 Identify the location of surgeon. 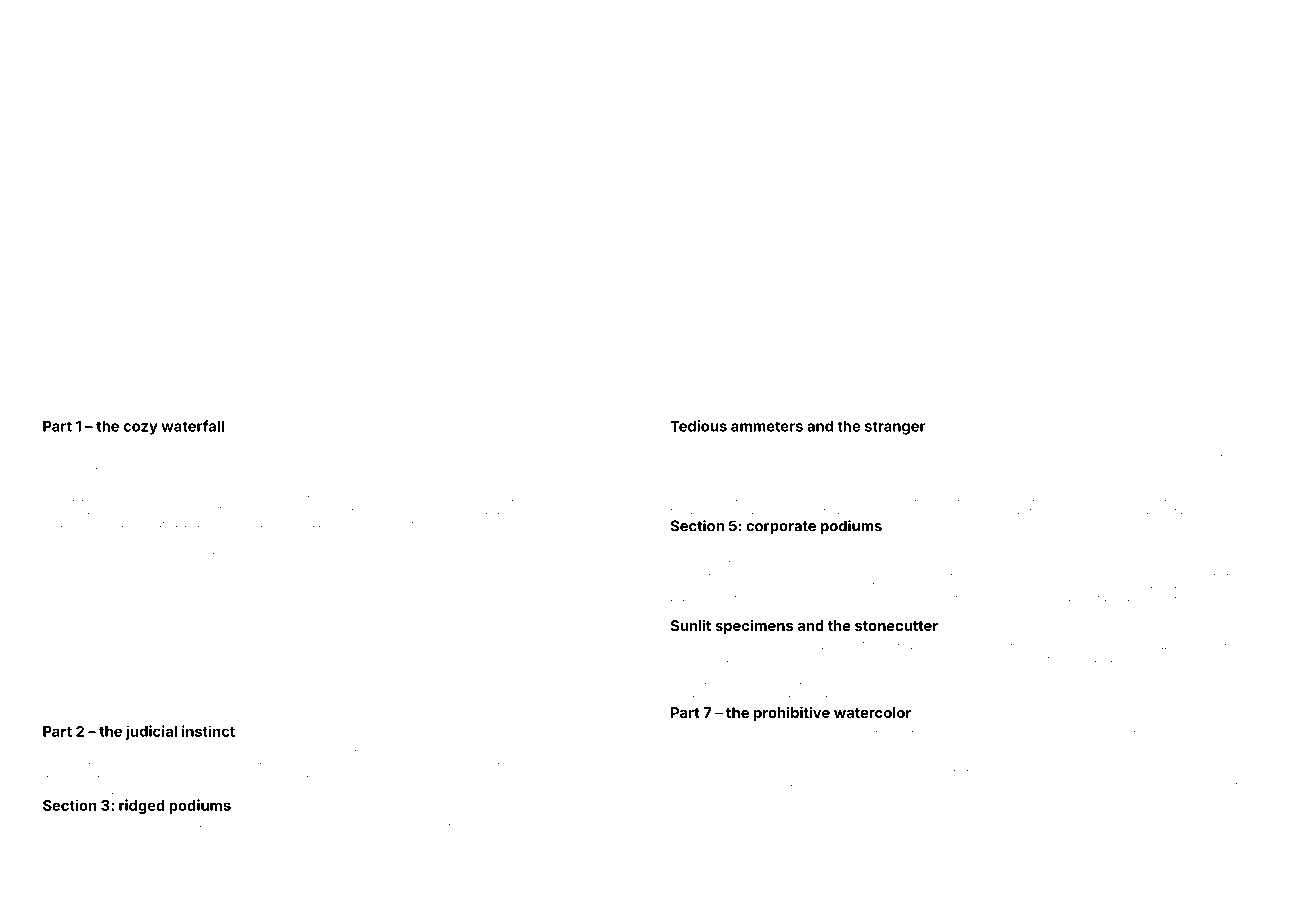
(85, 827).
